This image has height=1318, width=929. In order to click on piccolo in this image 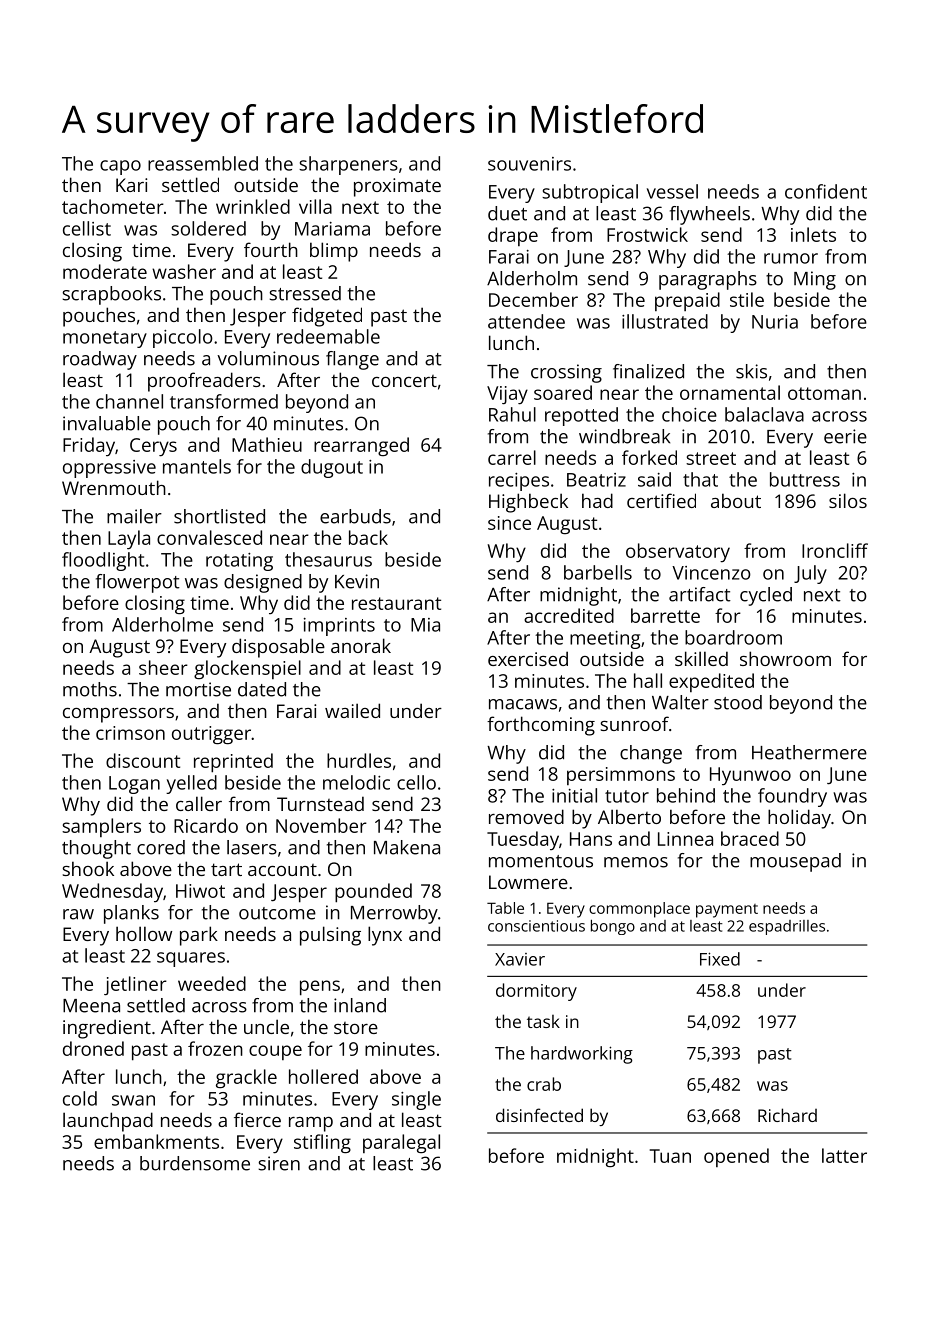, I will do `click(183, 338)`.
